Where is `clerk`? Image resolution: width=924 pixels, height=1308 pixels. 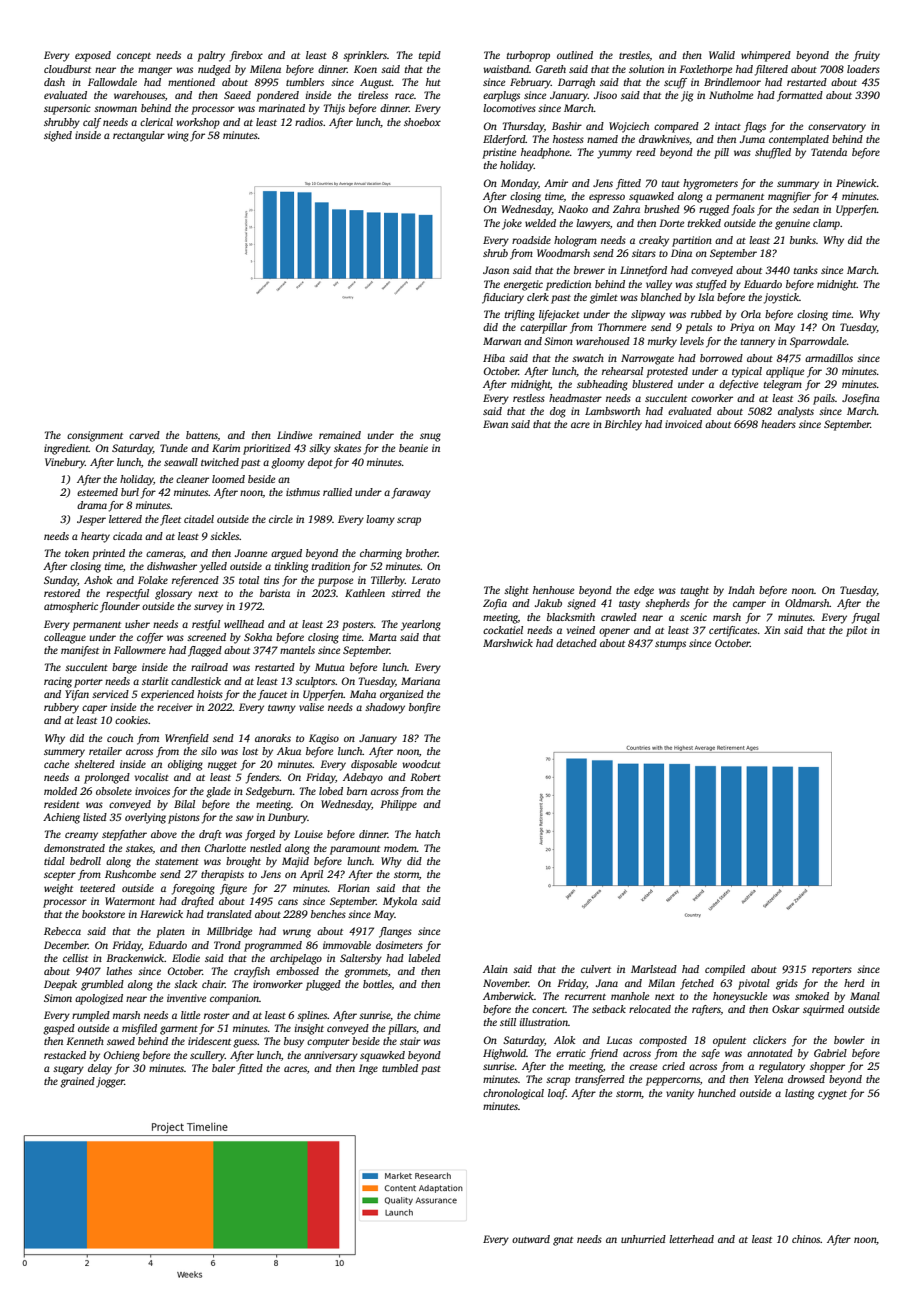
clerk is located at coordinates (538, 297).
